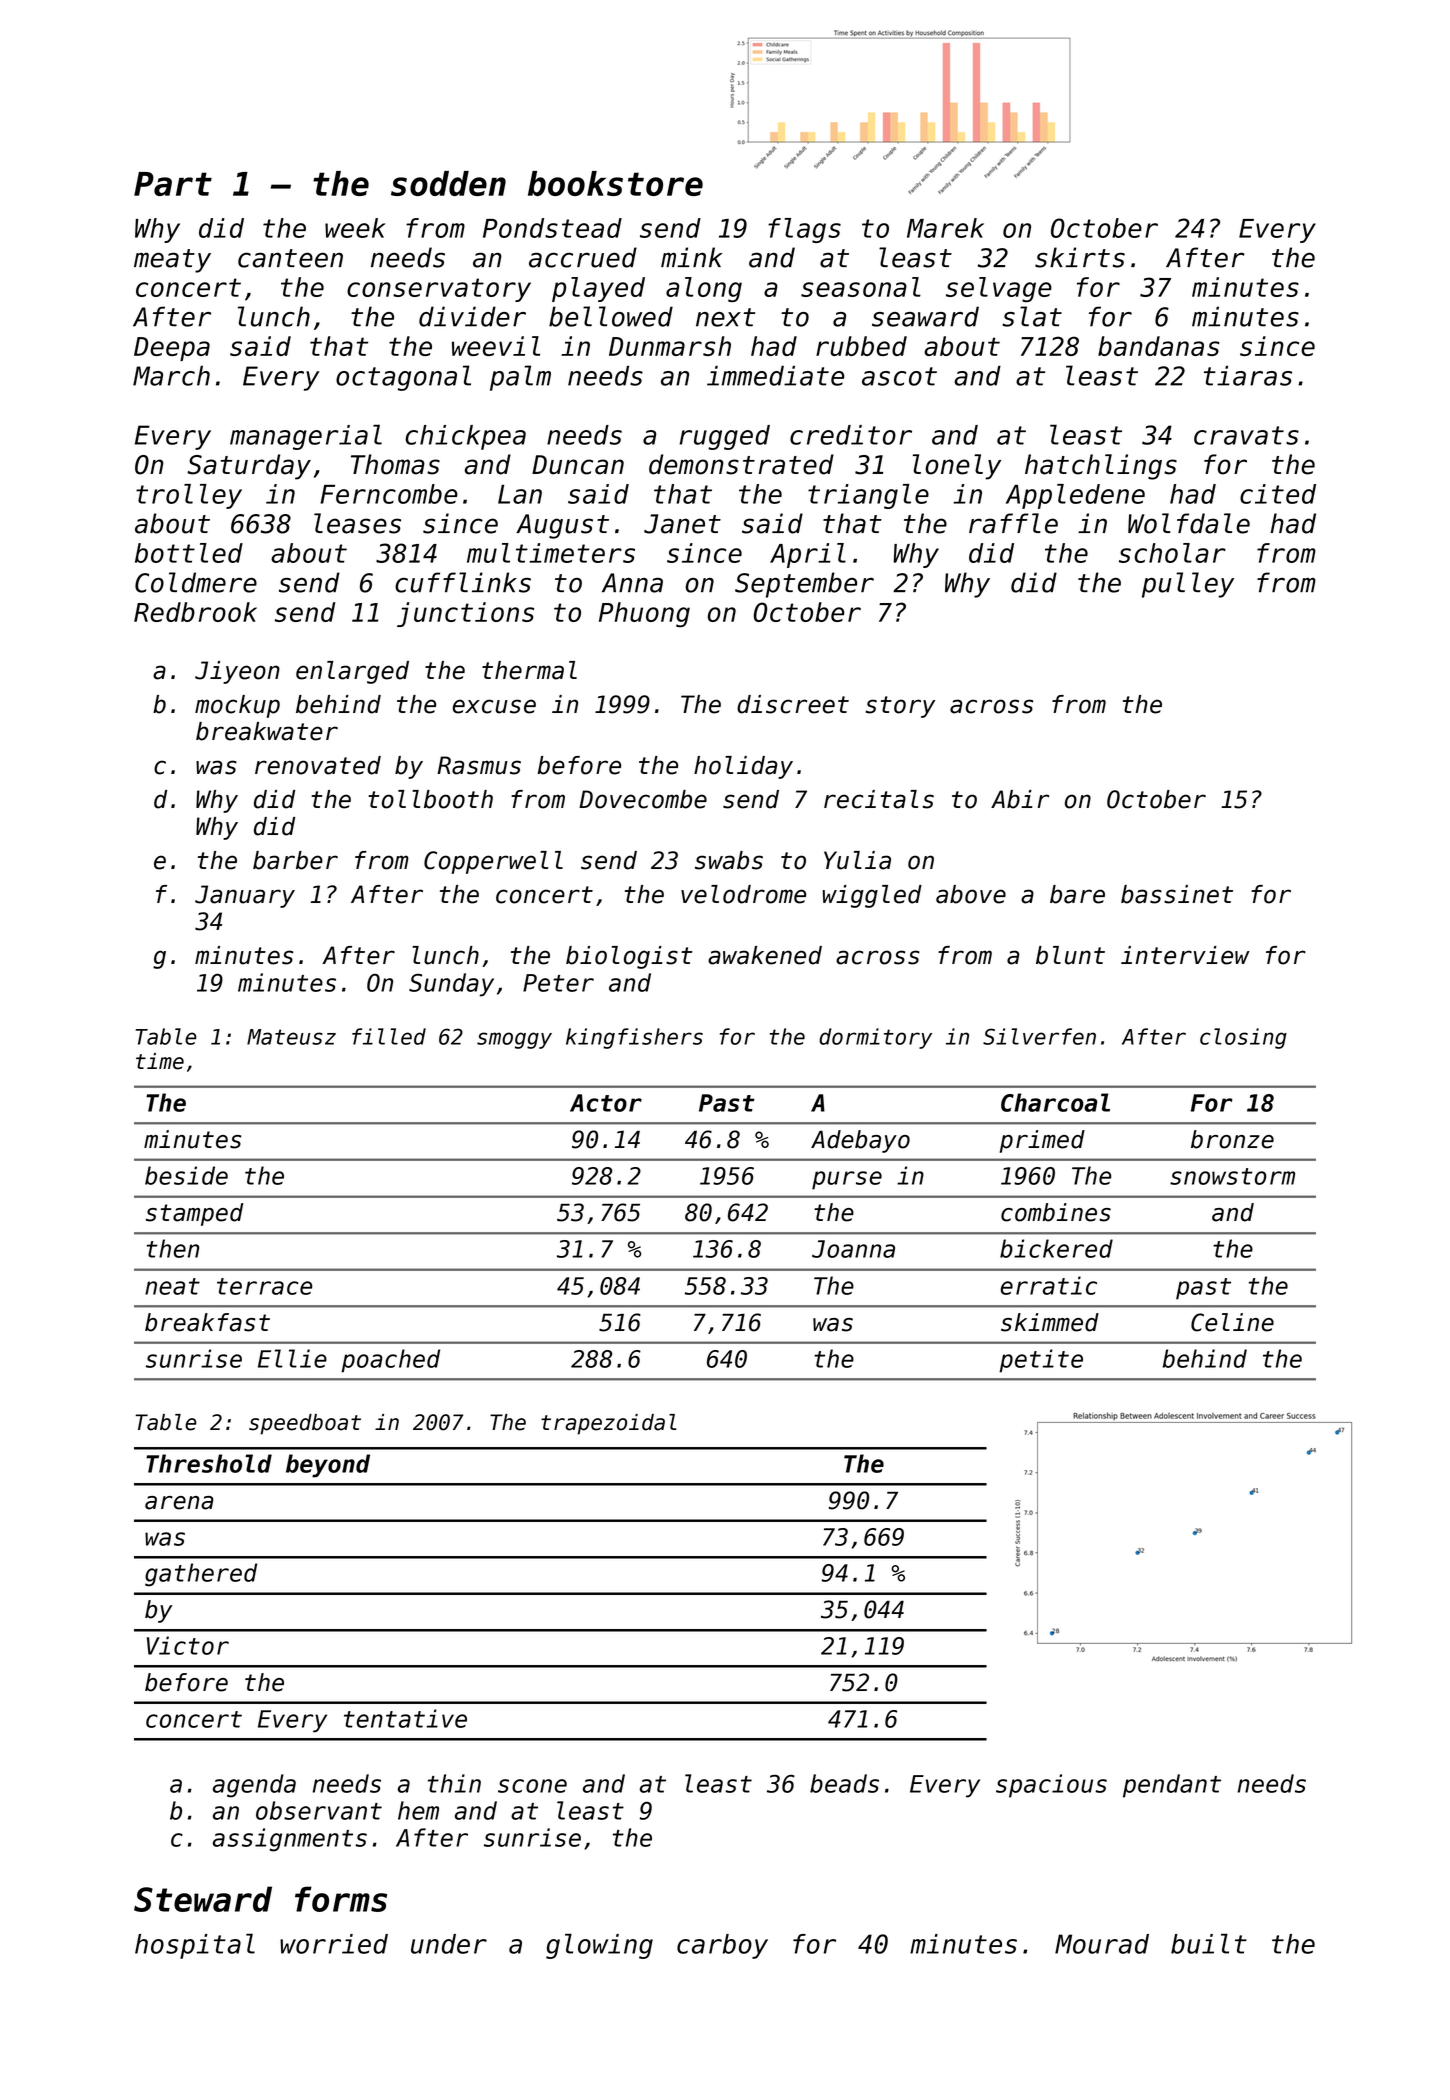 The image size is (1450, 2100). I want to click on trapezoidal, so click(608, 1424).
